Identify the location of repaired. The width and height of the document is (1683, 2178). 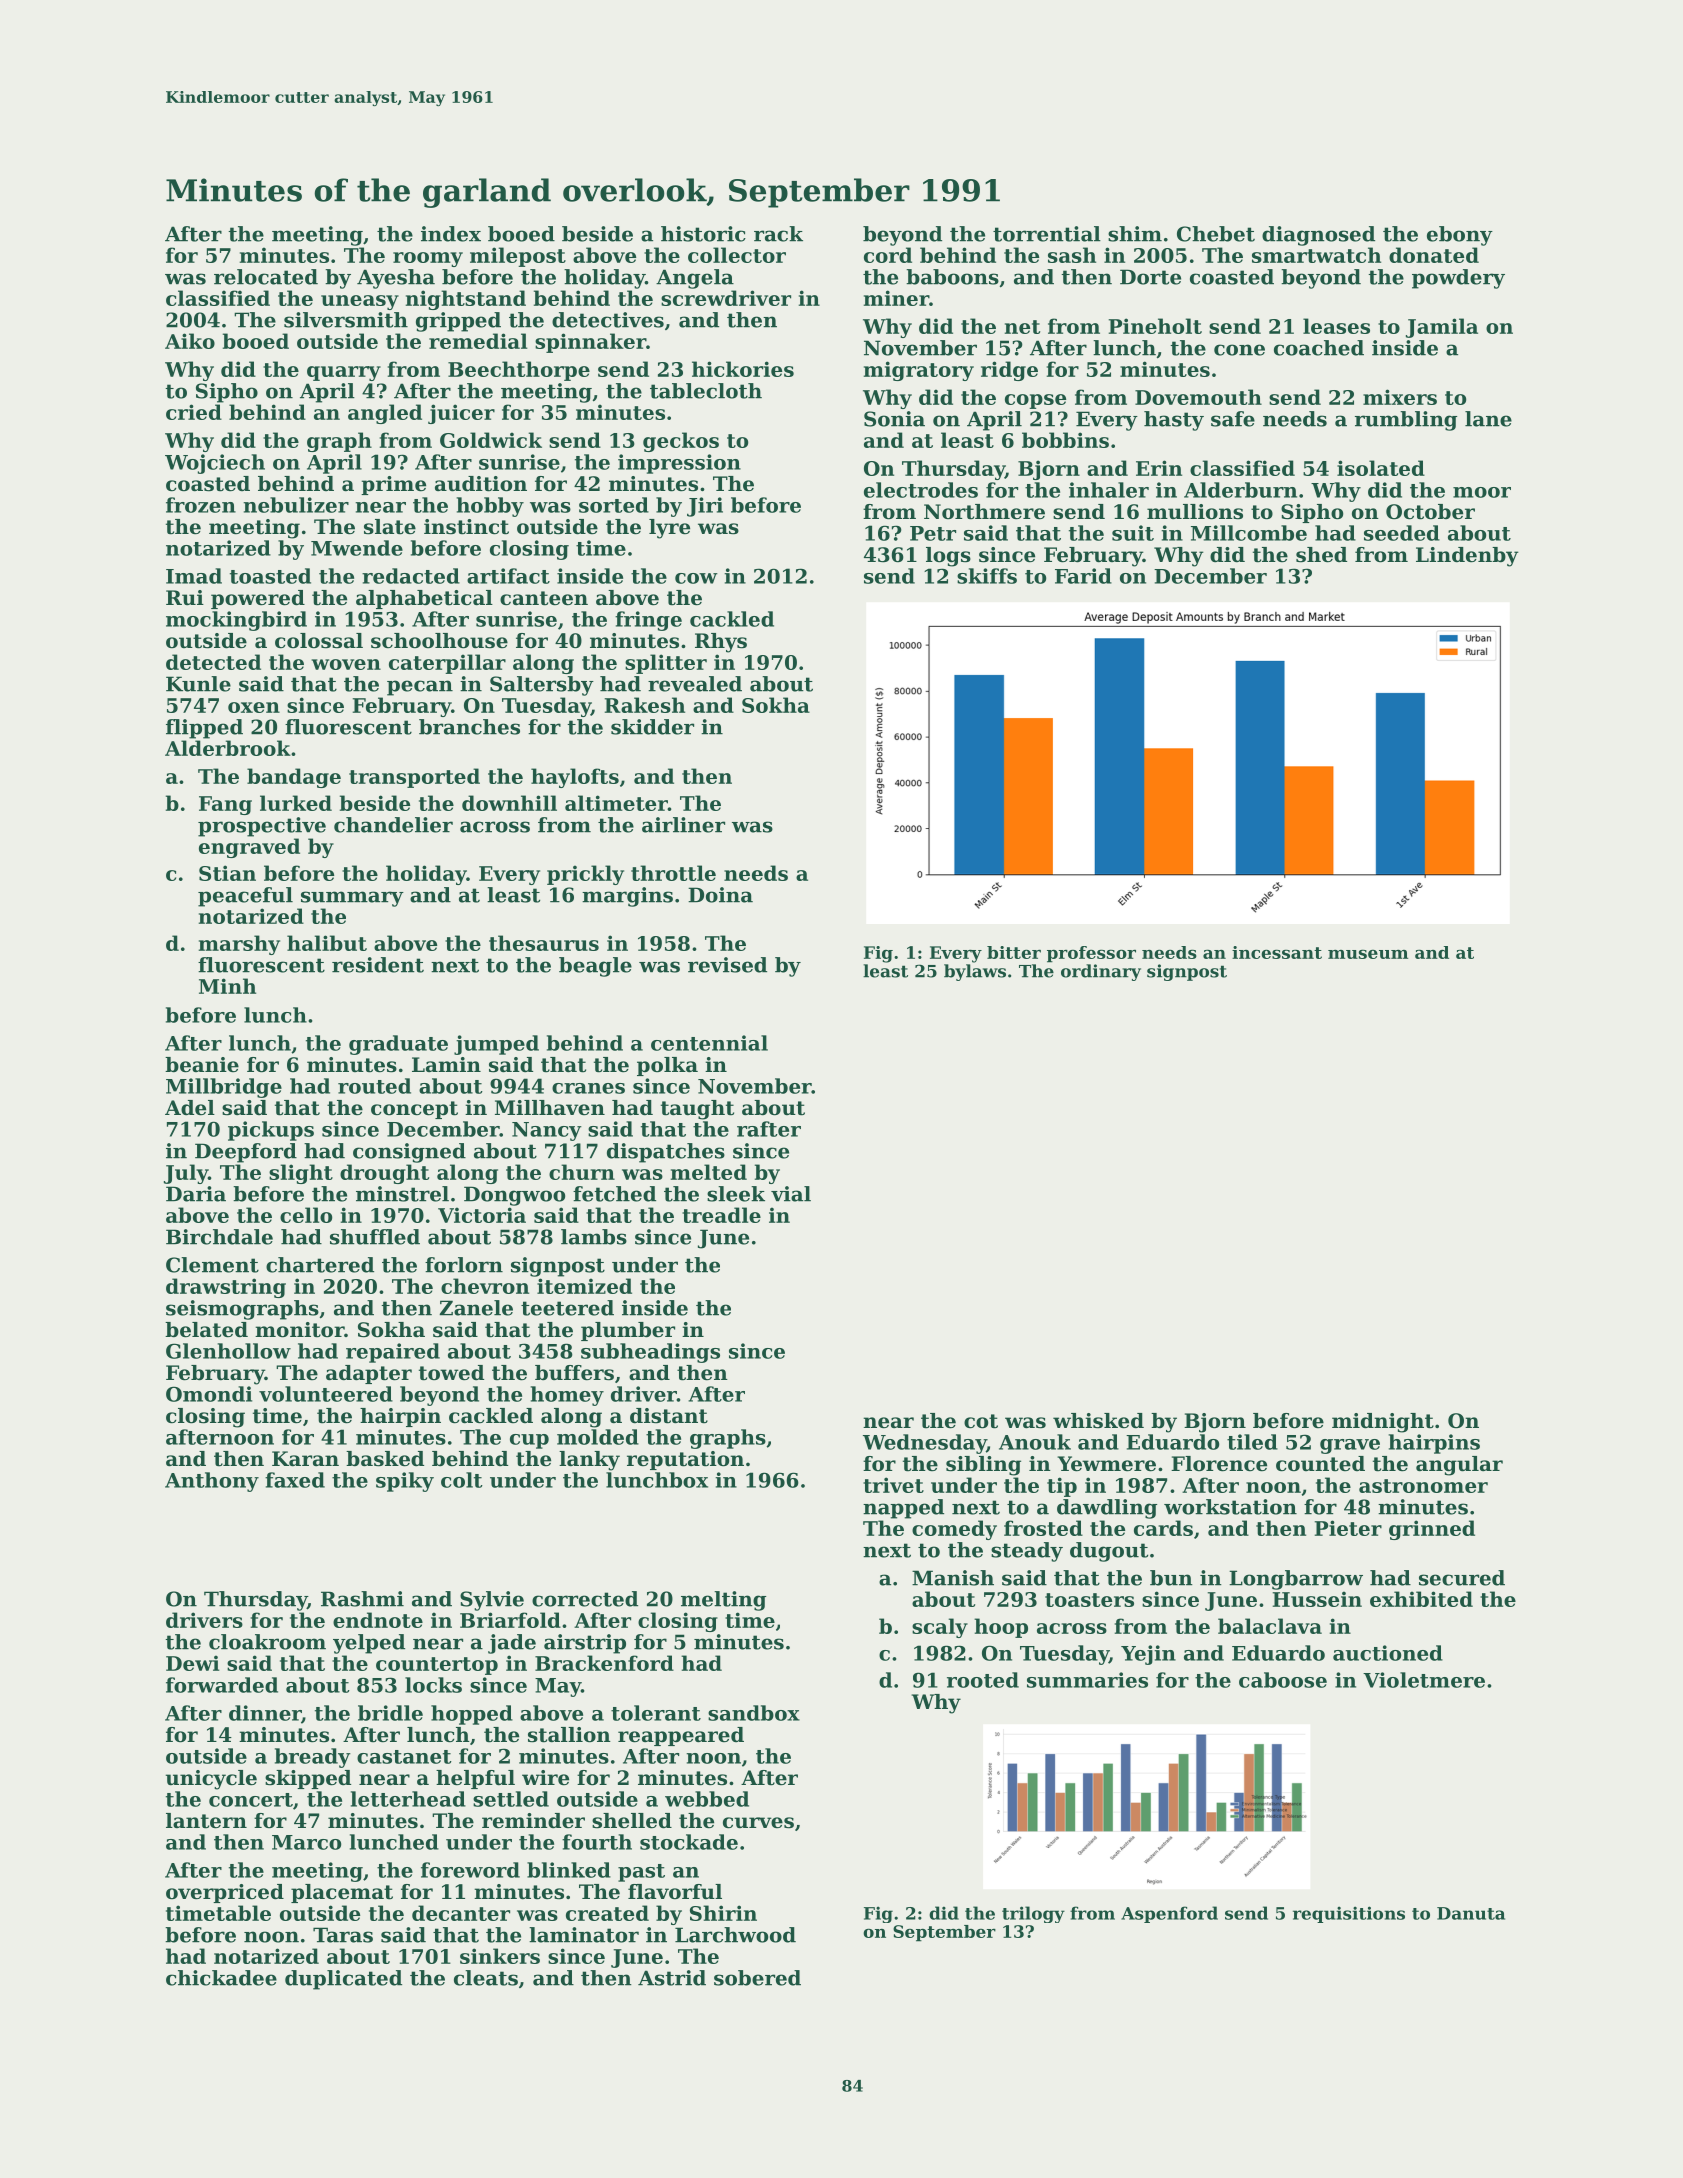
(393, 1353).
